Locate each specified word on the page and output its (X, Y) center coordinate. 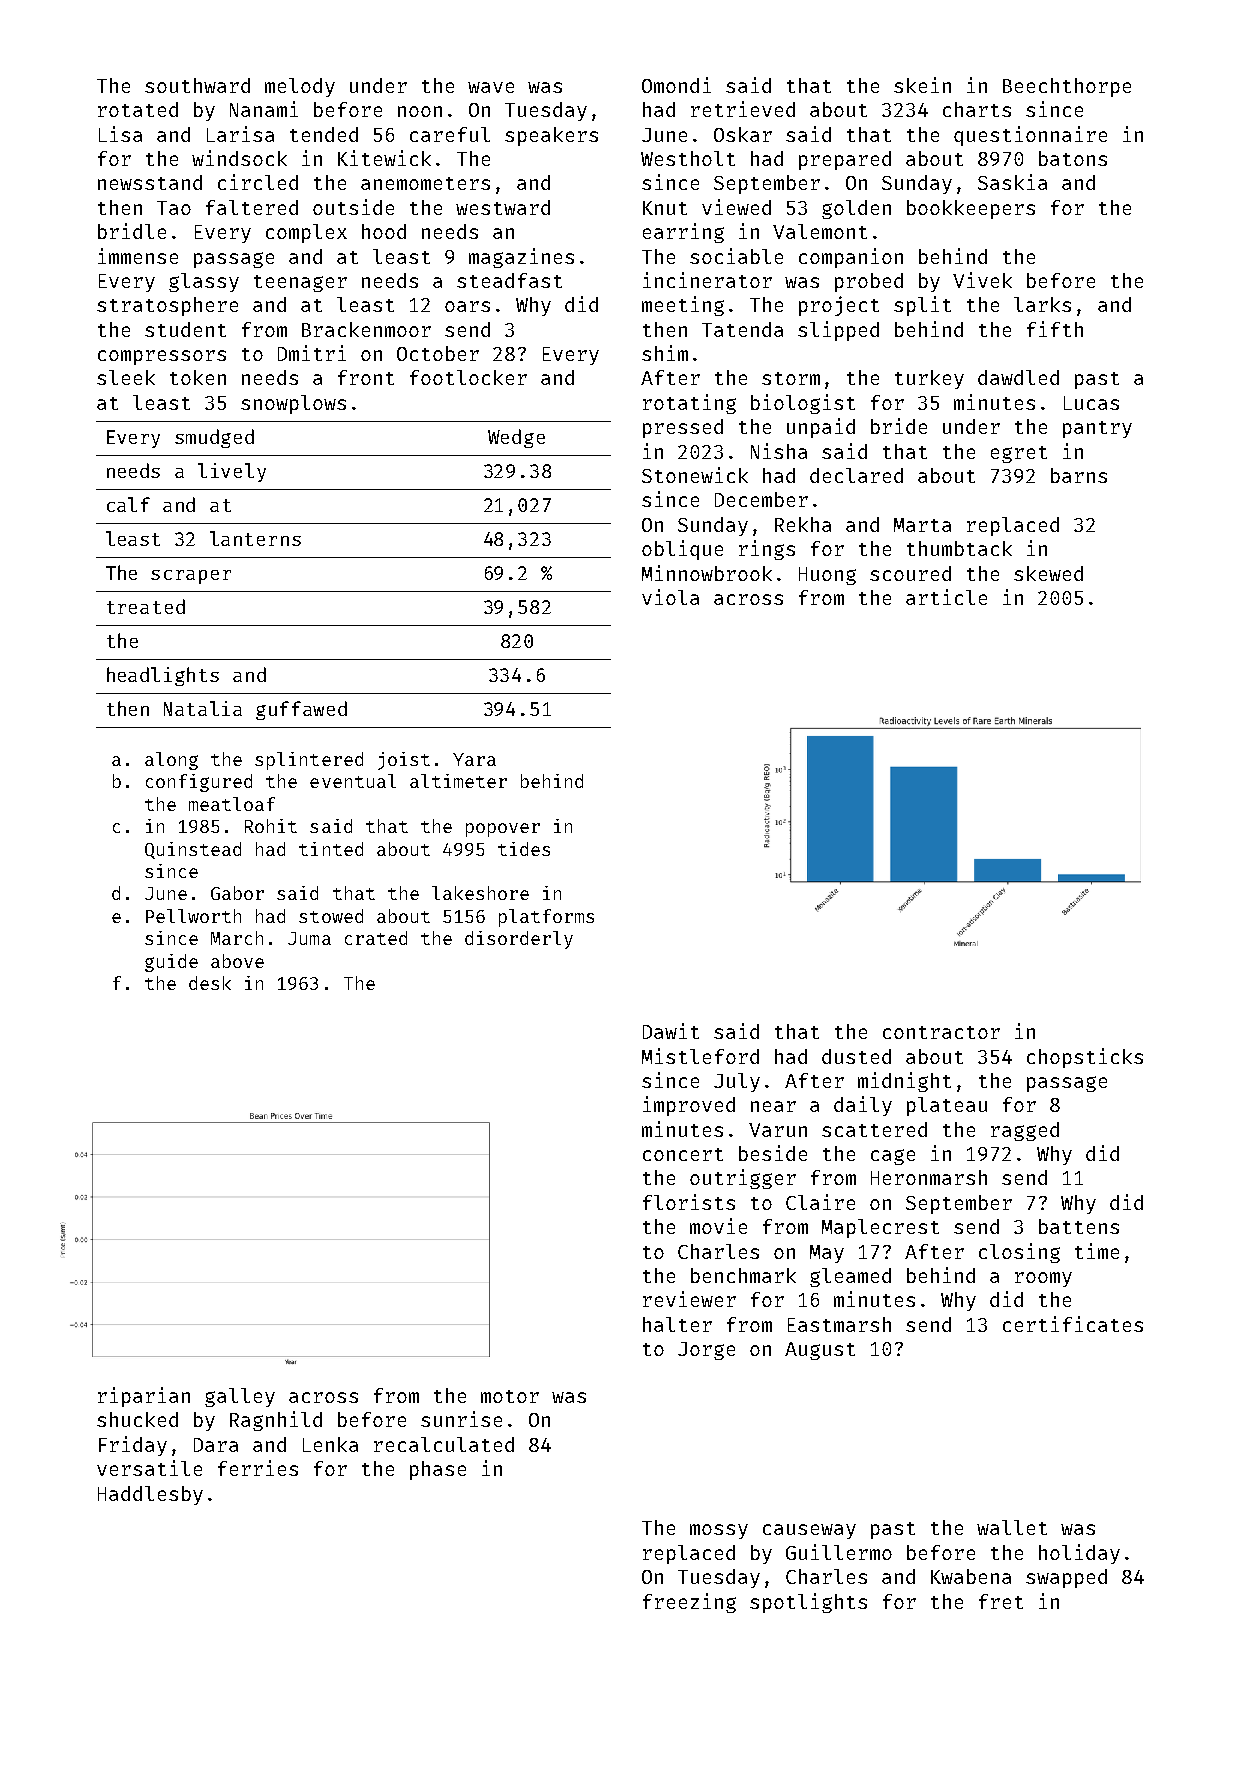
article (946, 597)
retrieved (743, 109)
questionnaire (1030, 136)
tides (524, 849)
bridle (132, 231)
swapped (1066, 1578)
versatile (149, 1468)
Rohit (271, 826)
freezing (689, 1603)
